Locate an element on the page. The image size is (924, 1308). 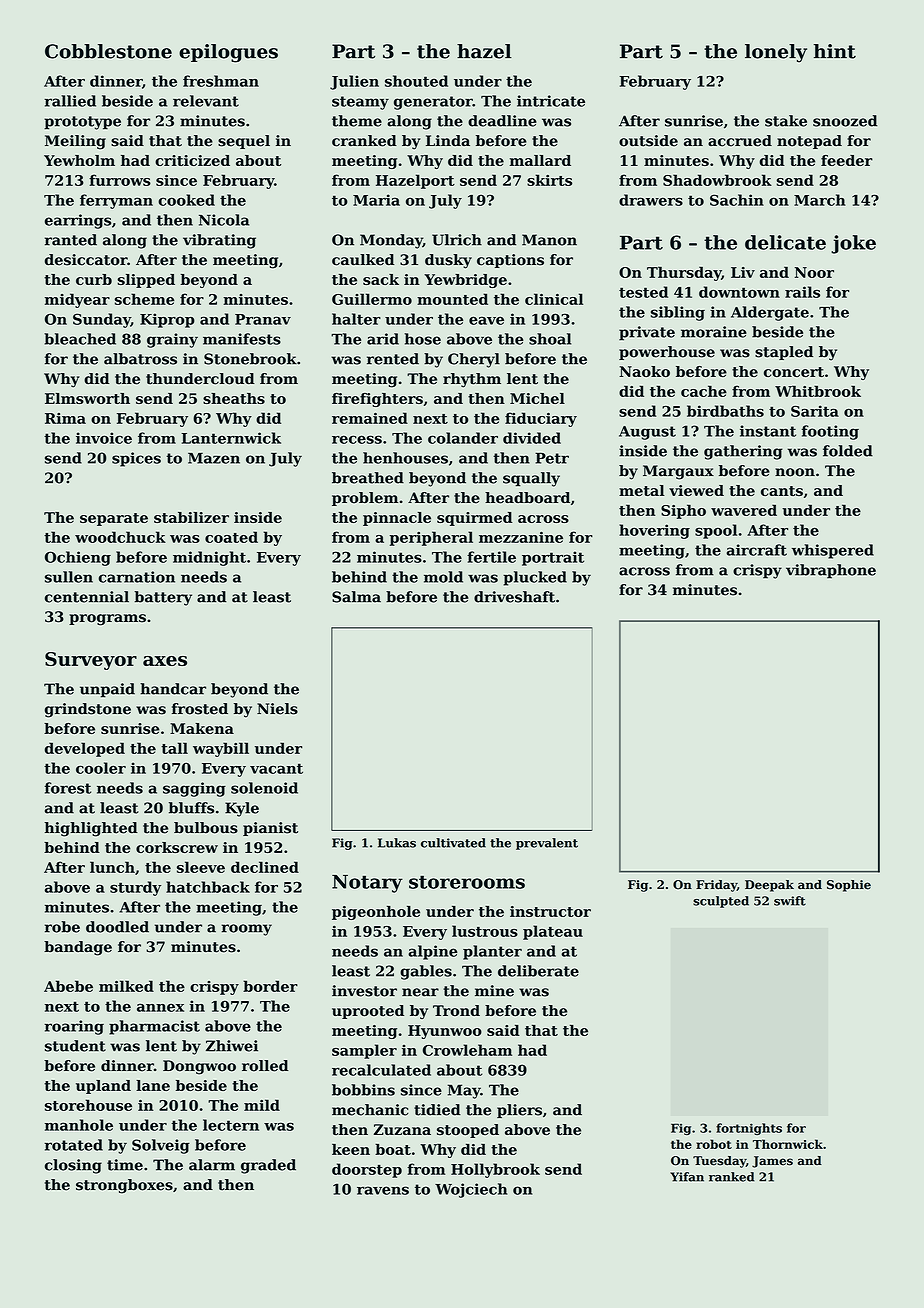
shouted is located at coordinates (416, 81).
